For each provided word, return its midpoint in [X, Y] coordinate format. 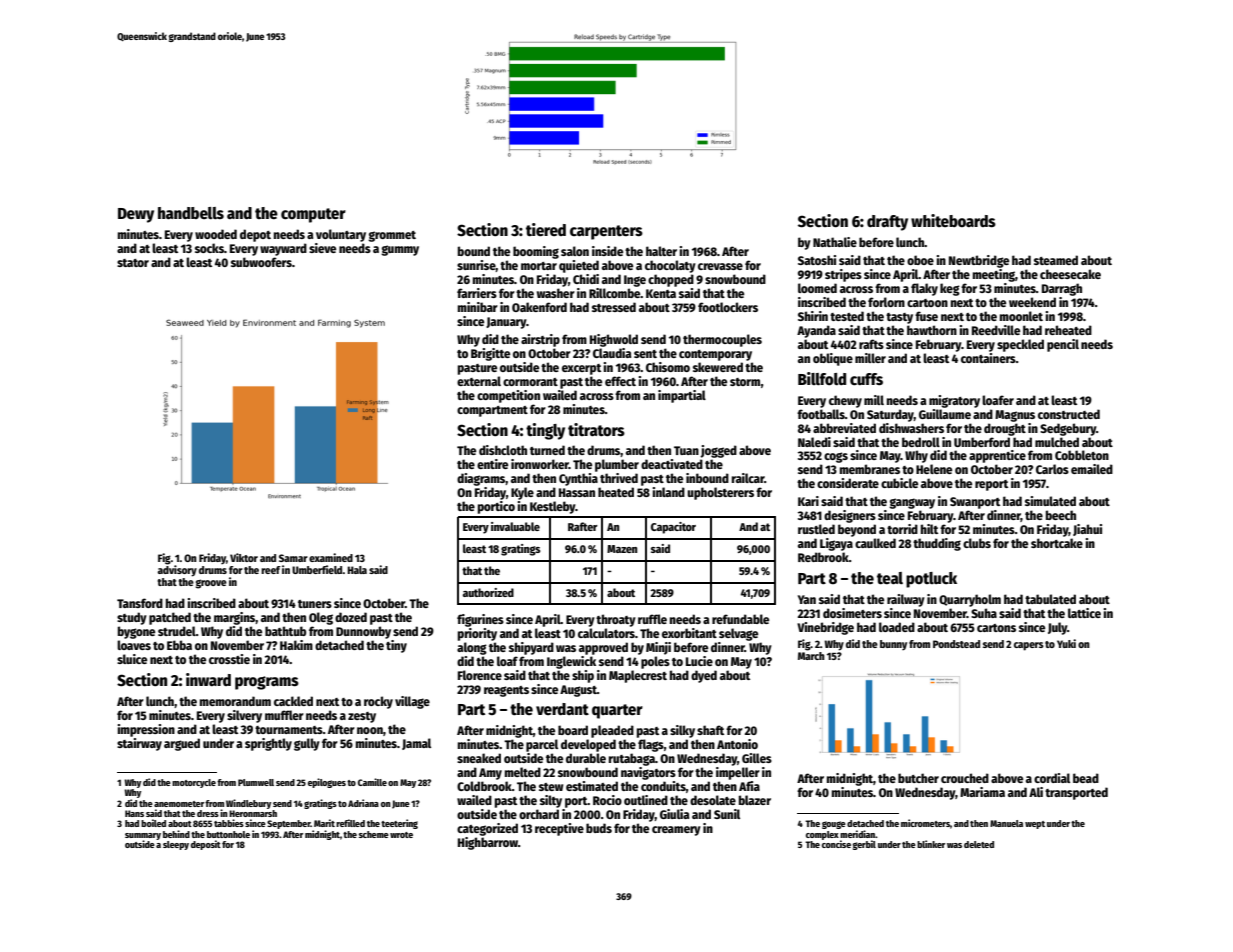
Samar [293, 558]
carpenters [606, 232]
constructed [1069, 414]
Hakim [296, 645]
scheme [374, 834]
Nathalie [835, 242]
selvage [738, 634]
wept [1035, 825]
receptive [559, 829]
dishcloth [503, 450]
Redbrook [823, 557]
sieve [322, 248]
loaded [897, 627]
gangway [912, 503]
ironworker [540, 464]
